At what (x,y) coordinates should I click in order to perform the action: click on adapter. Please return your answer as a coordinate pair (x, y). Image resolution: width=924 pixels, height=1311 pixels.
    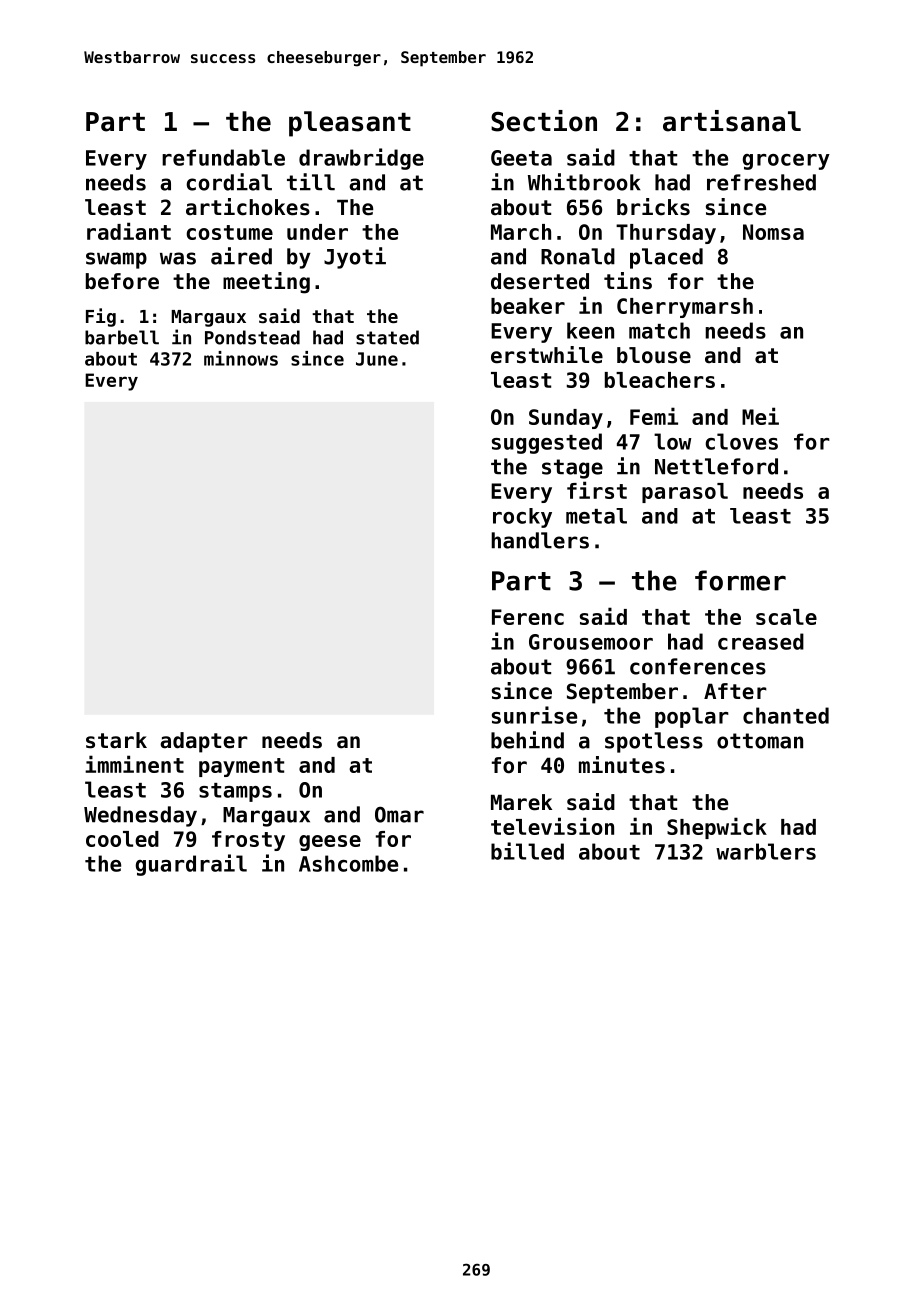
    Looking at the image, I should click on (204, 742).
